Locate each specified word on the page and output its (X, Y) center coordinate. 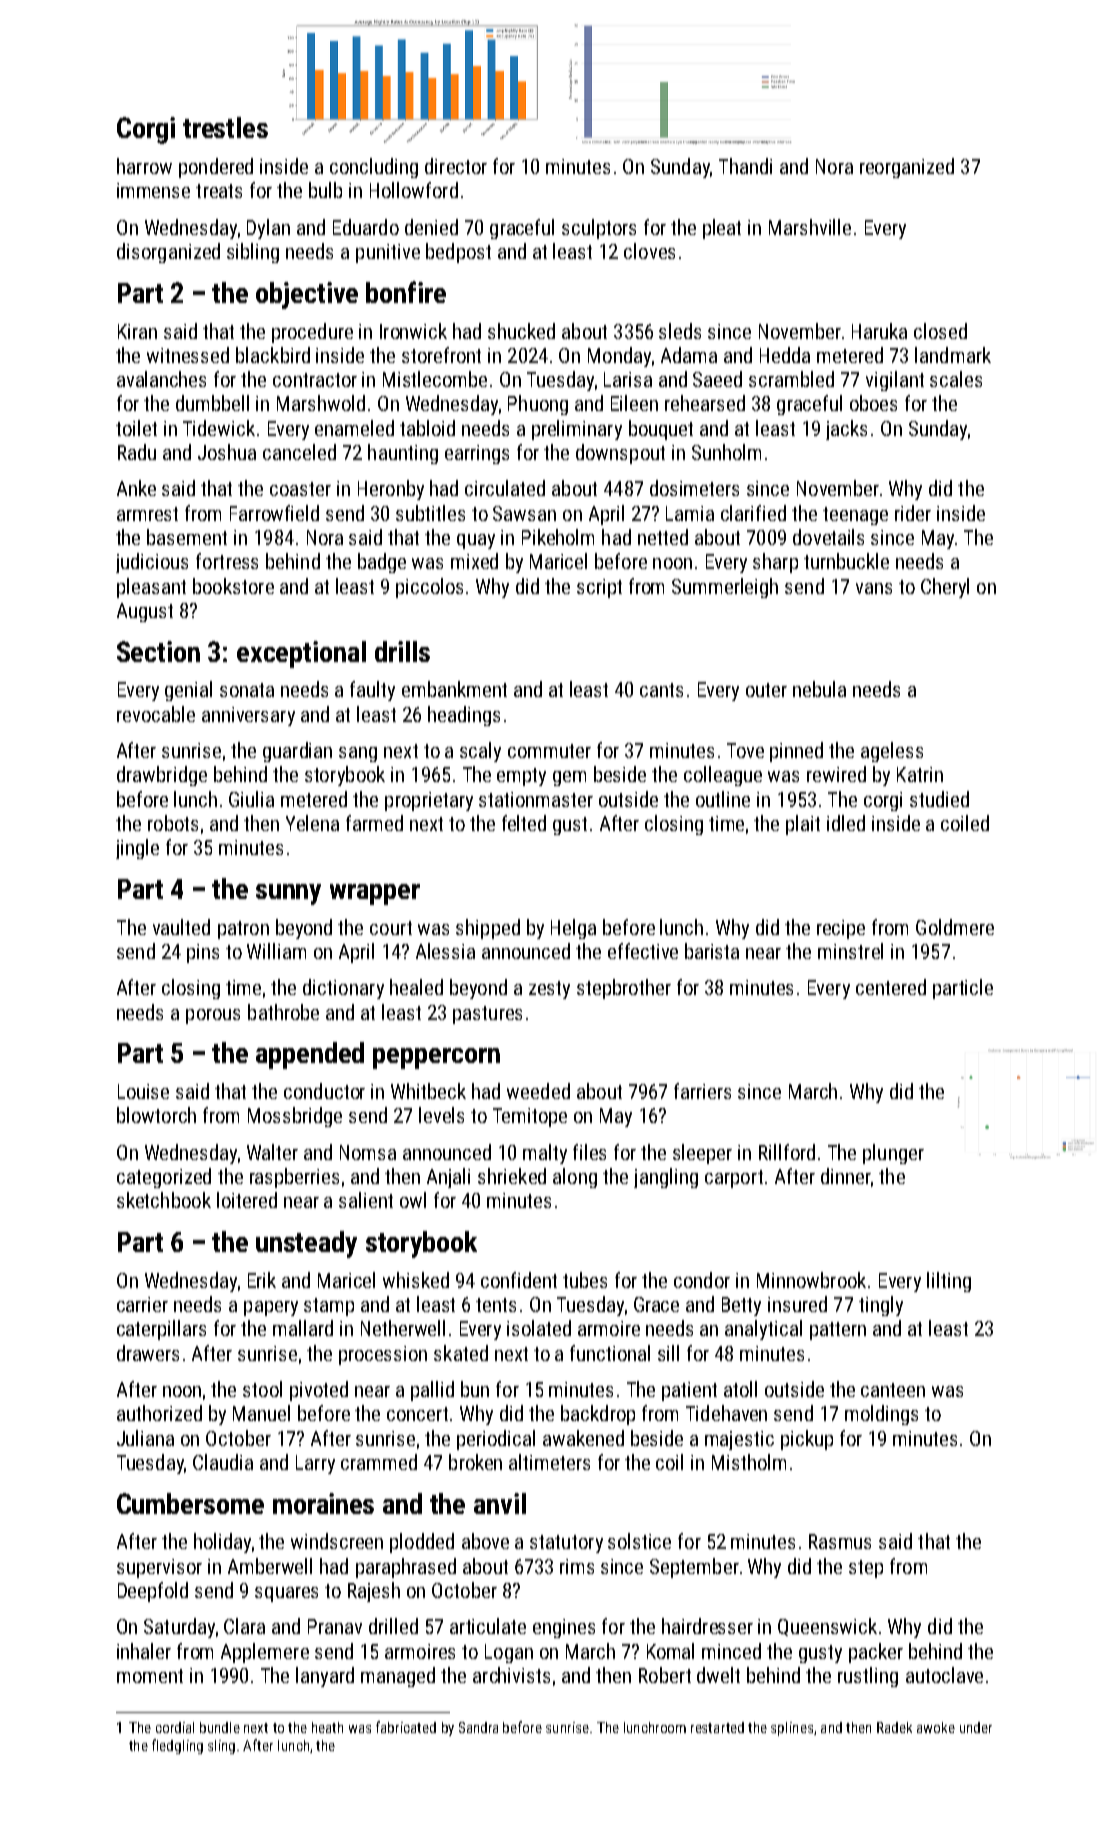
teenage (855, 516)
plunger (893, 1154)
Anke (136, 488)
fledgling (177, 1746)
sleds (680, 331)
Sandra (478, 1727)
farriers (702, 1091)
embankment (454, 689)
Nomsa (368, 1152)
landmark (953, 355)
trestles (225, 127)
